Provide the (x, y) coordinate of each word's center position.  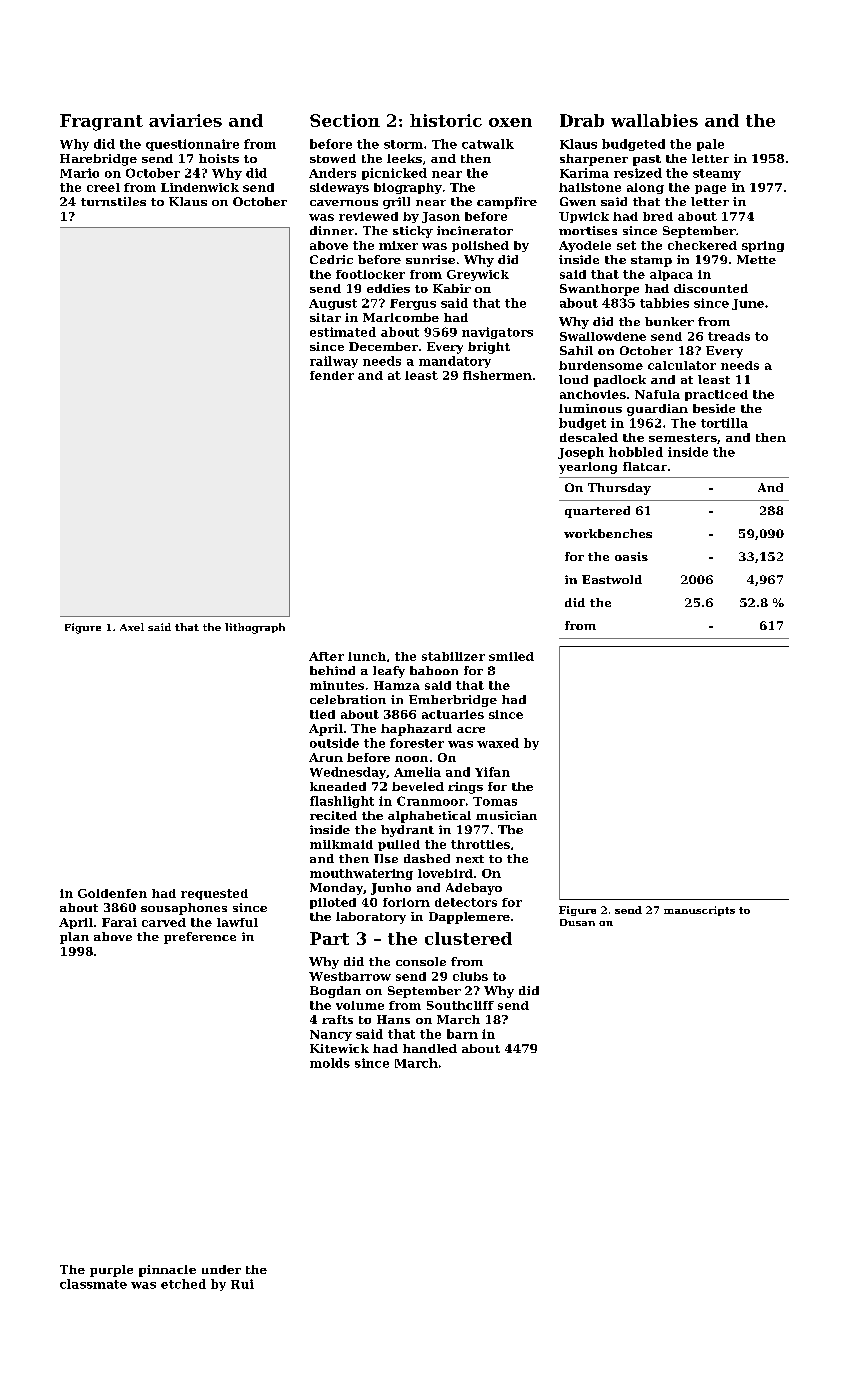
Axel (132, 627)
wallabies (654, 120)
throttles (480, 844)
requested (214, 894)
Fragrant (101, 122)
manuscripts (699, 911)
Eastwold (612, 579)
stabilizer (453, 656)
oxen (510, 122)
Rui (242, 1284)
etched (183, 1284)
